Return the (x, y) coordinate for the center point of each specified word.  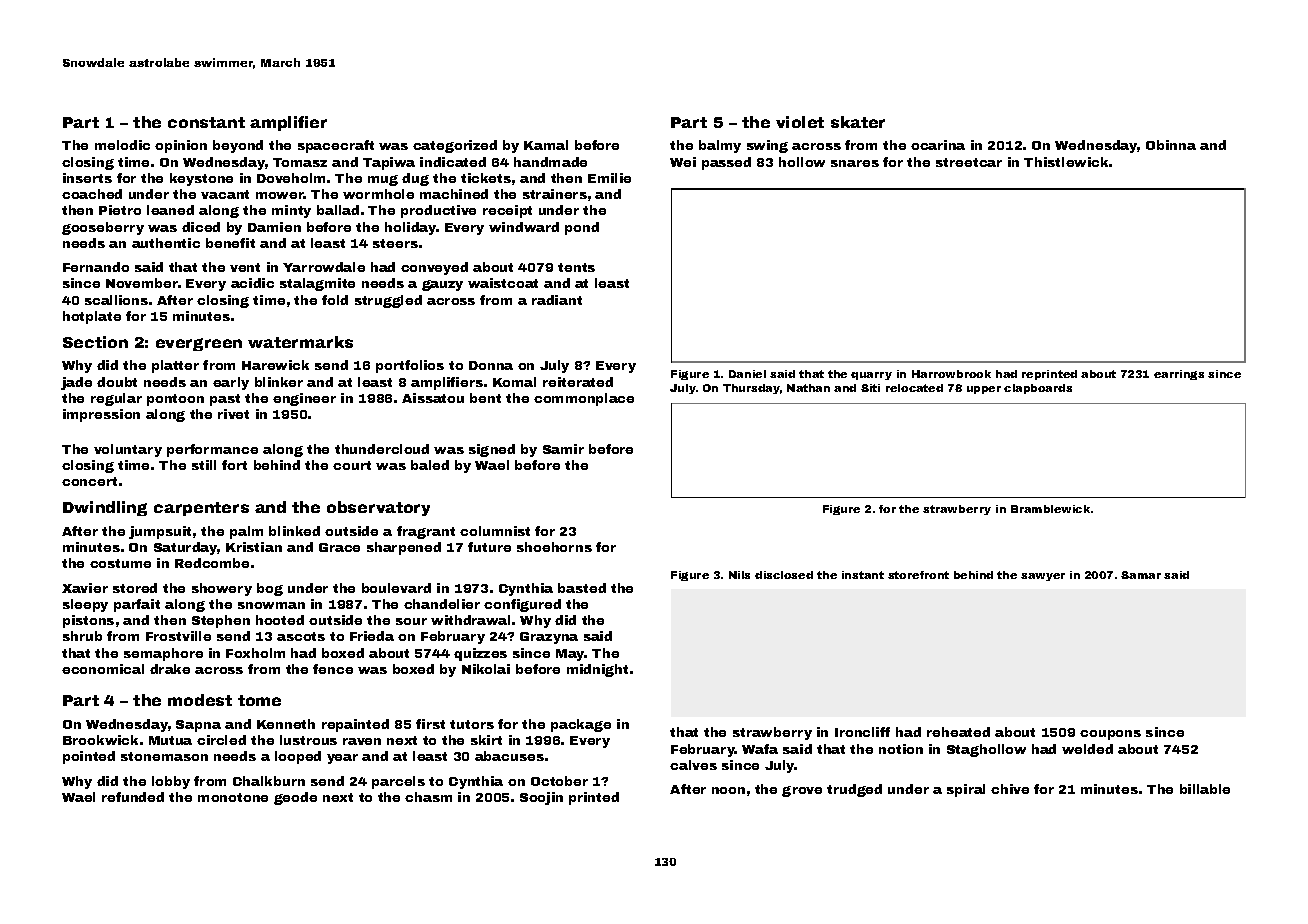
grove (802, 791)
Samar (1141, 575)
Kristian (254, 547)
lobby (171, 782)
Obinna (1171, 145)
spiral (966, 790)
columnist (495, 531)
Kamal (546, 145)
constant (206, 122)
